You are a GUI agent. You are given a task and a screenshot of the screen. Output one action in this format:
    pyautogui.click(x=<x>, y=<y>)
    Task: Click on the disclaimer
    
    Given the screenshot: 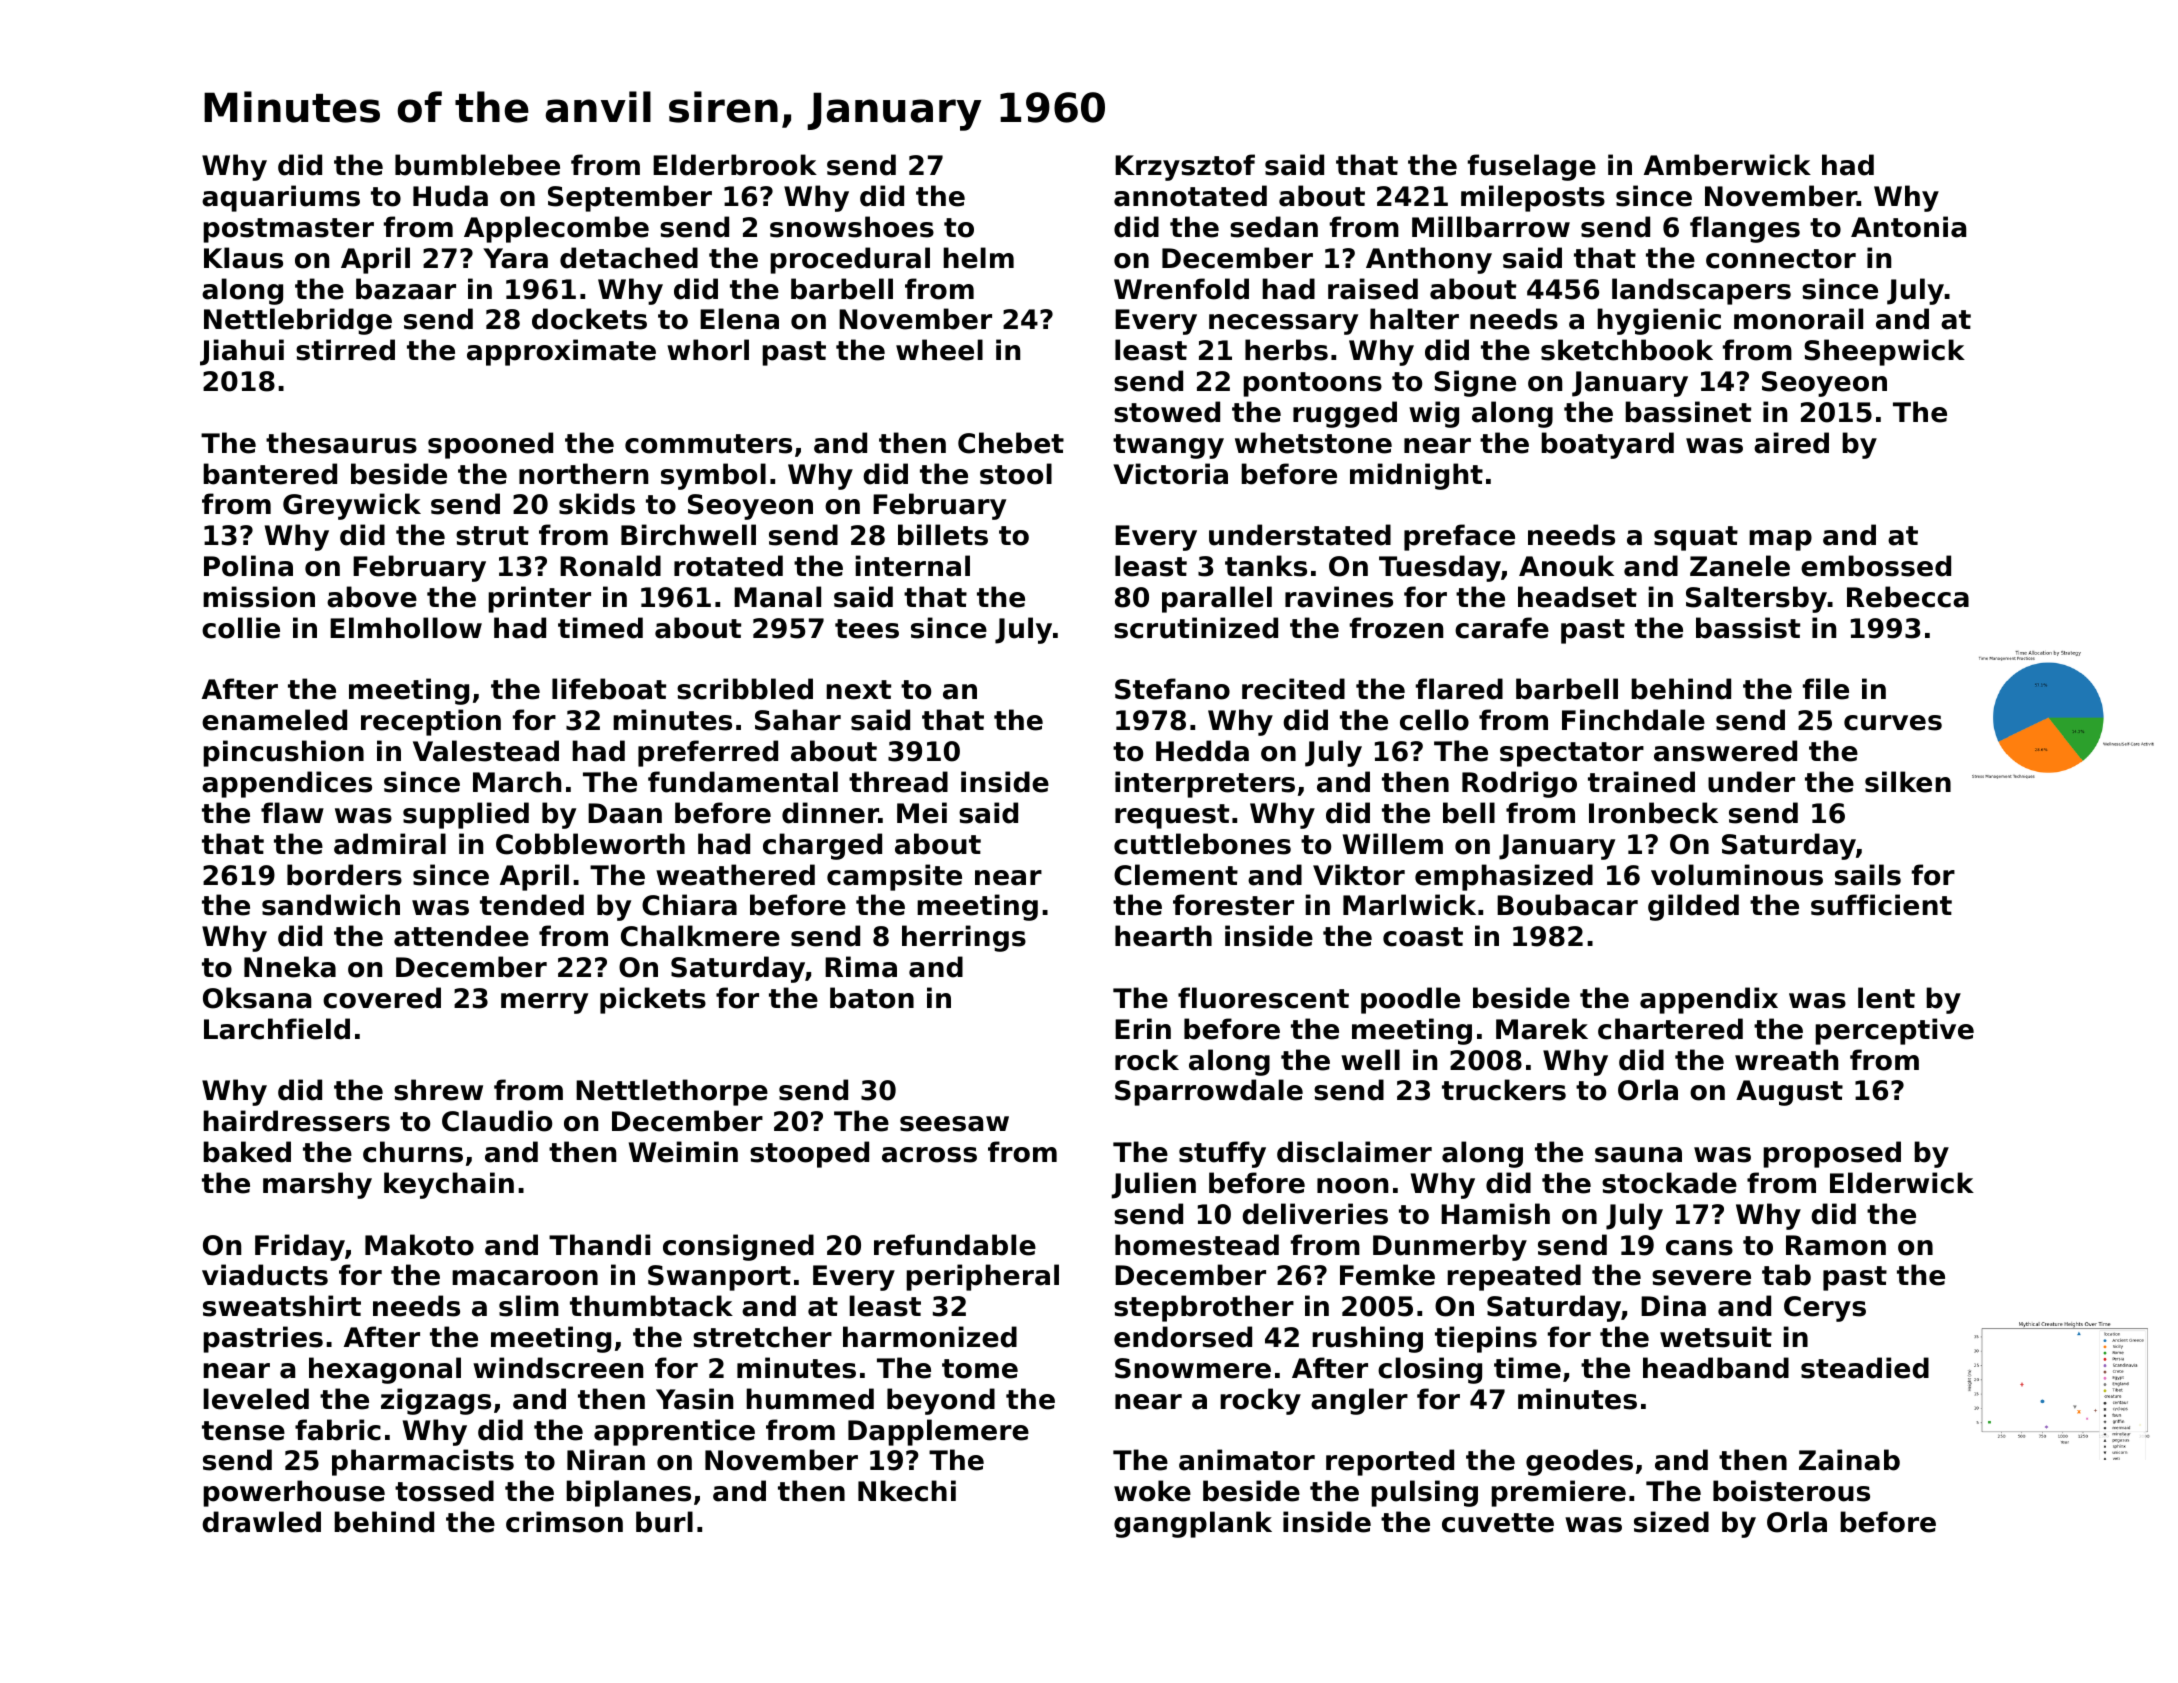 What is the action you would take?
    pyautogui.click(x=1354, y=1152)
